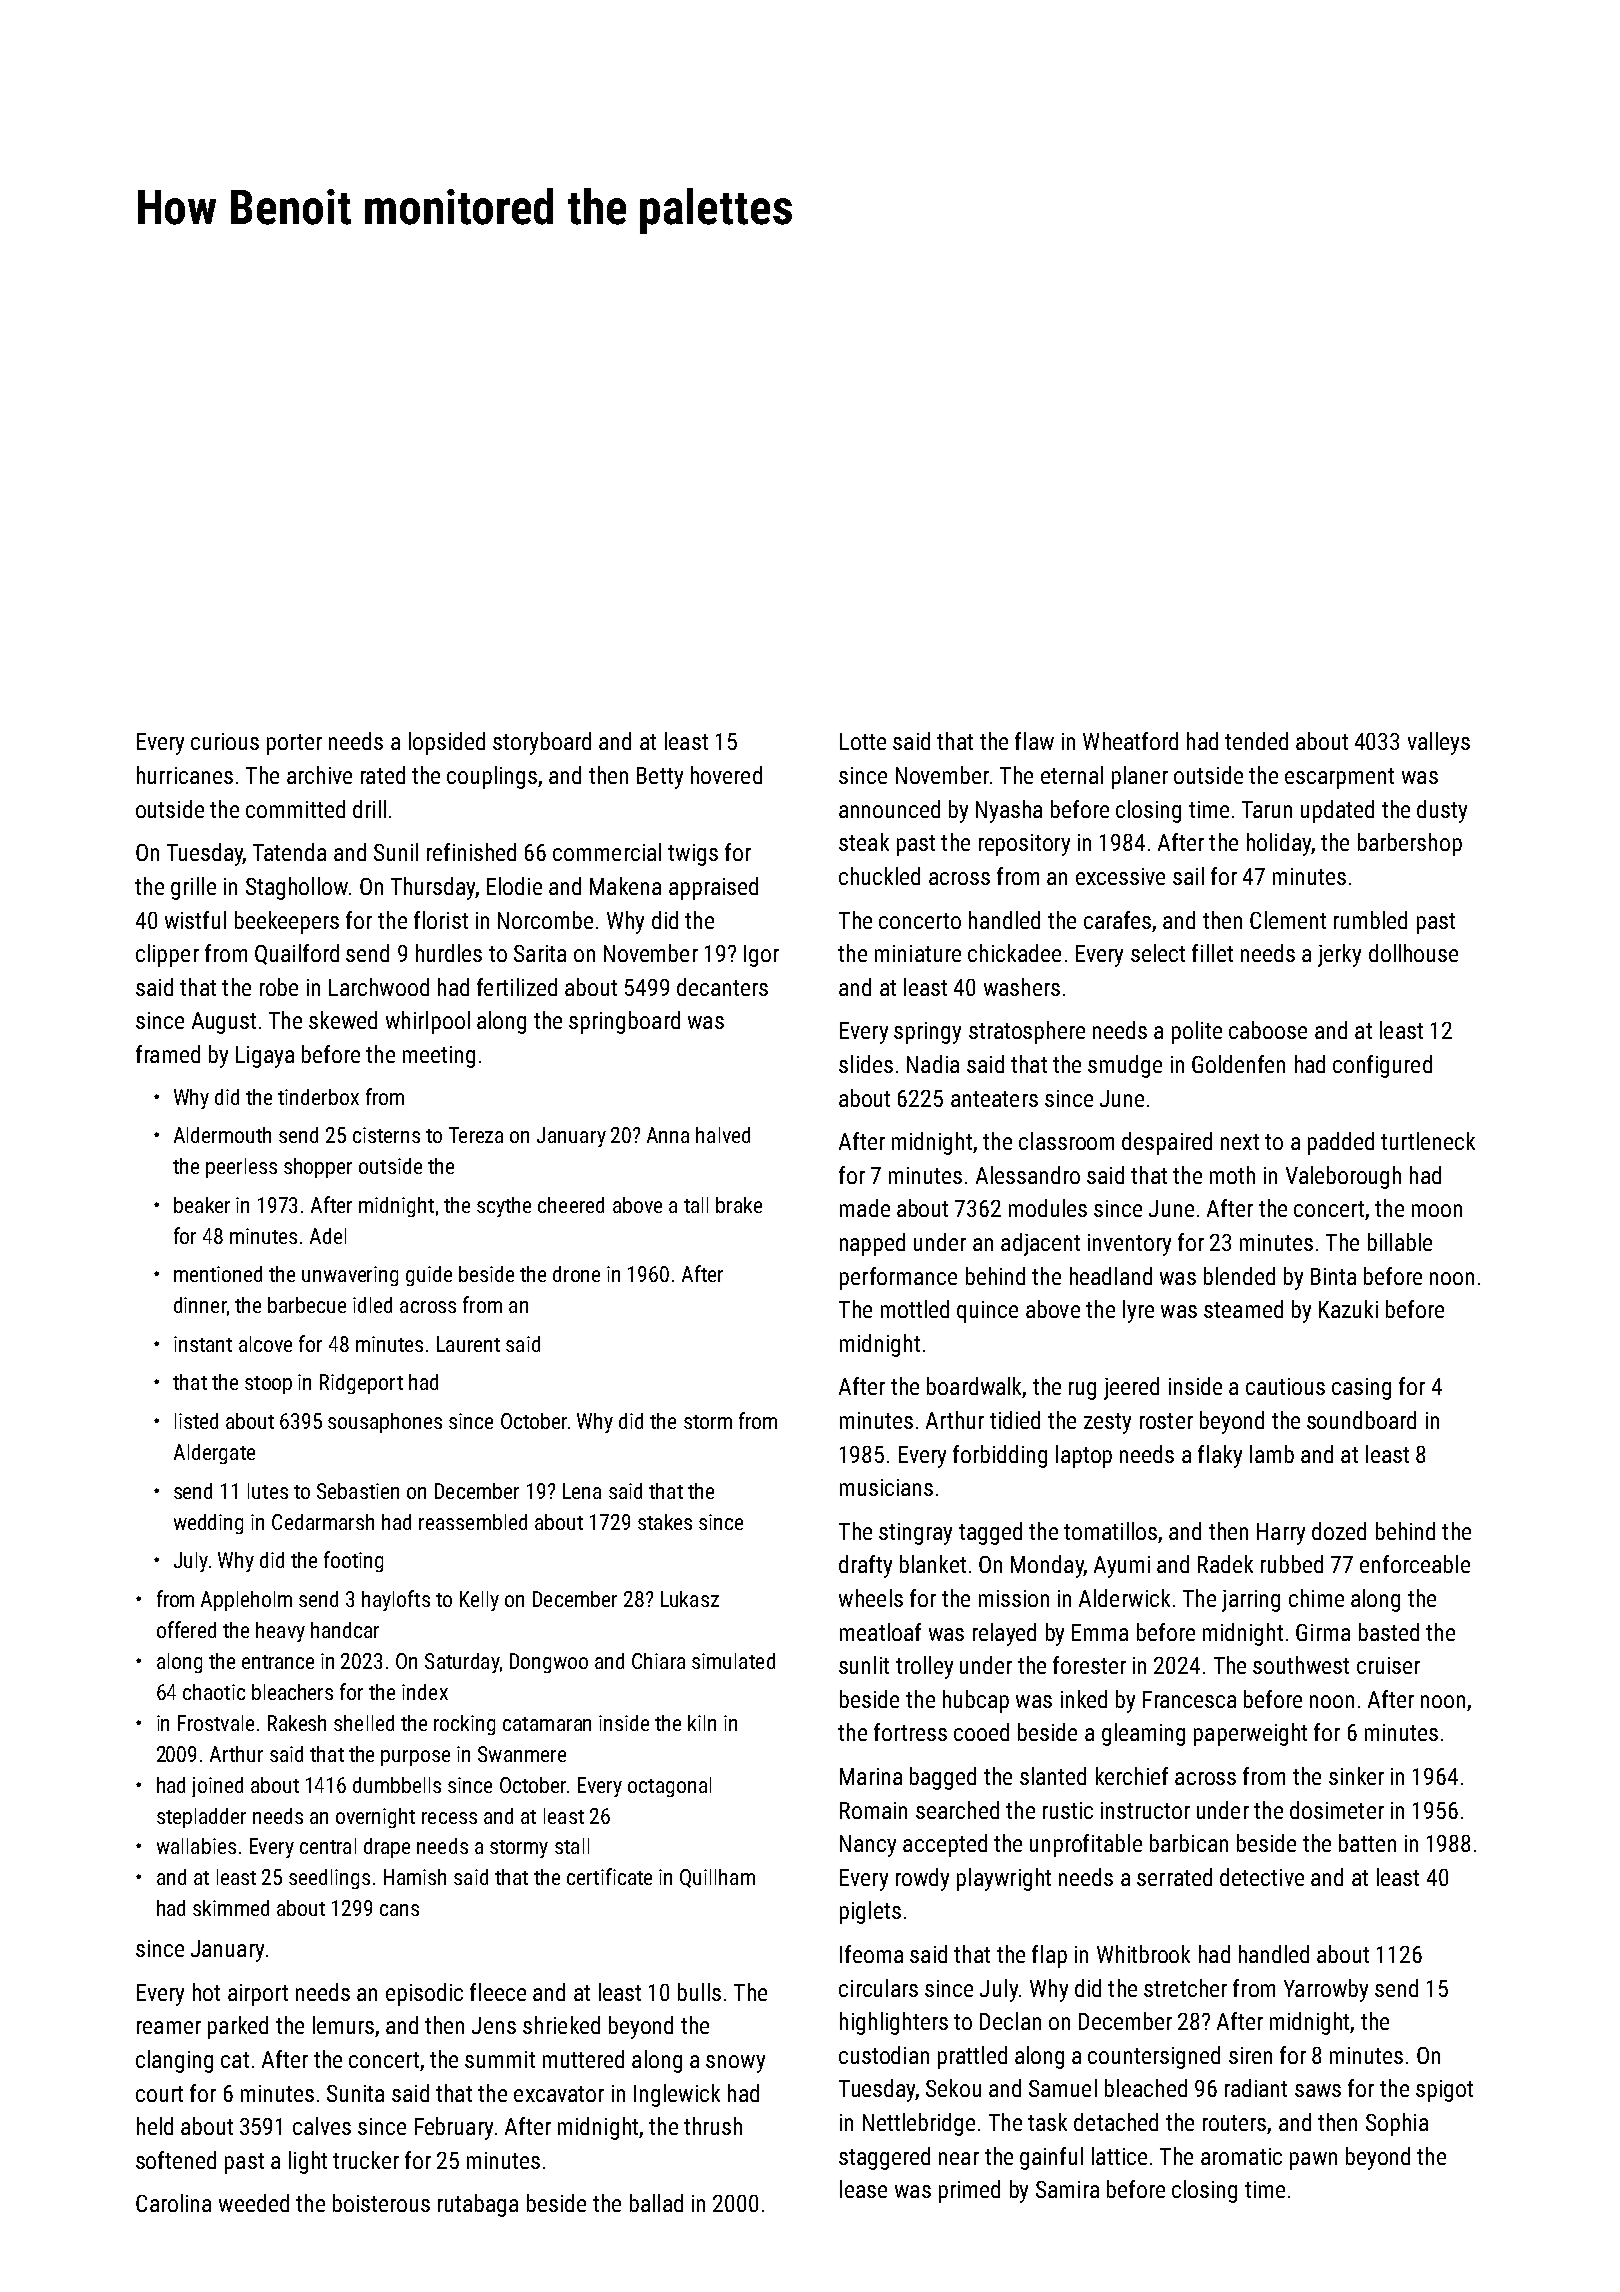 The height and width of the document is (2292, 1620). What do you see at coordinates (607, 852) in the document?
I see `commercial` at bounding box center [607, 852].
